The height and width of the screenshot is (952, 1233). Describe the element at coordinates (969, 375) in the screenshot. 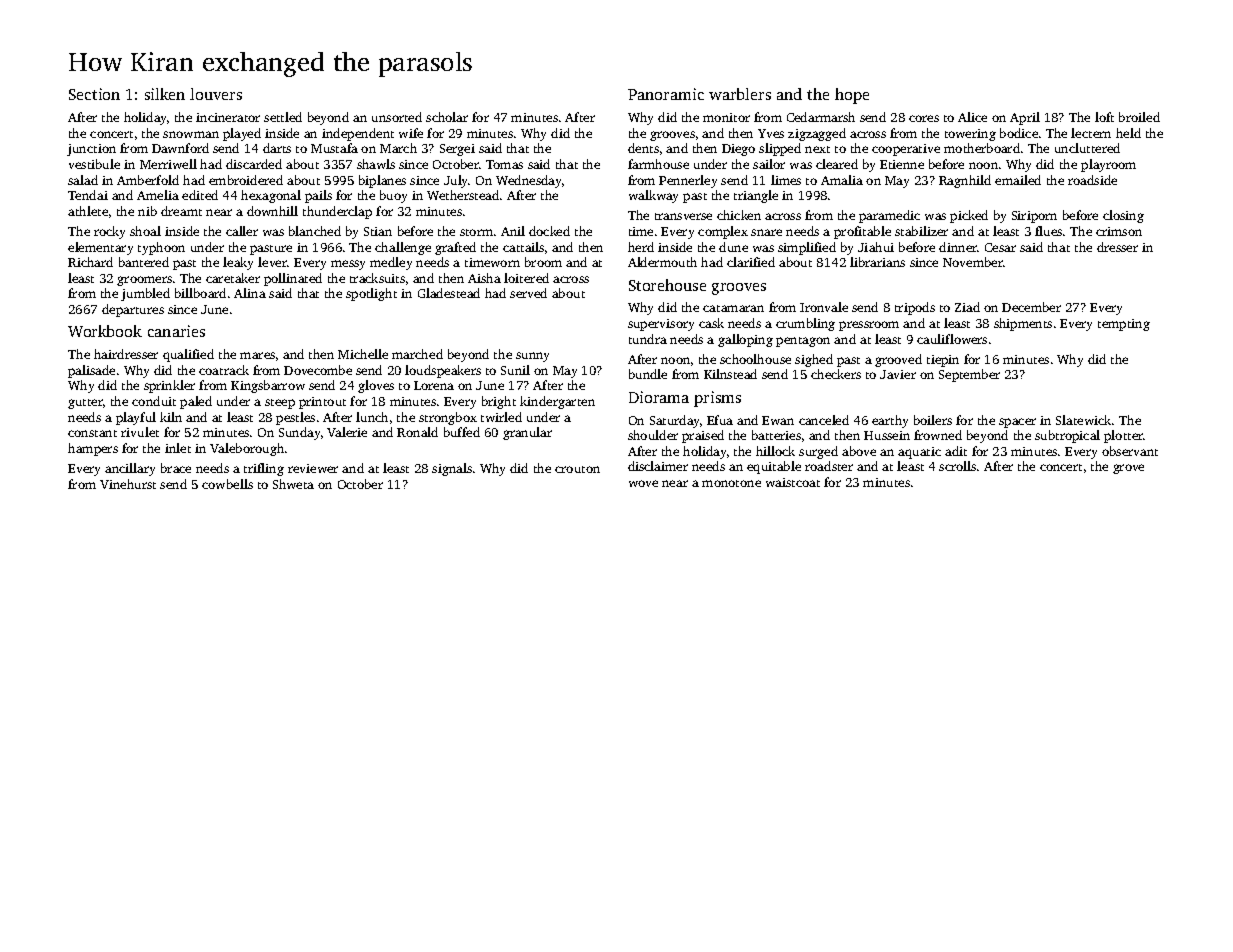

I see `September` at that location.
